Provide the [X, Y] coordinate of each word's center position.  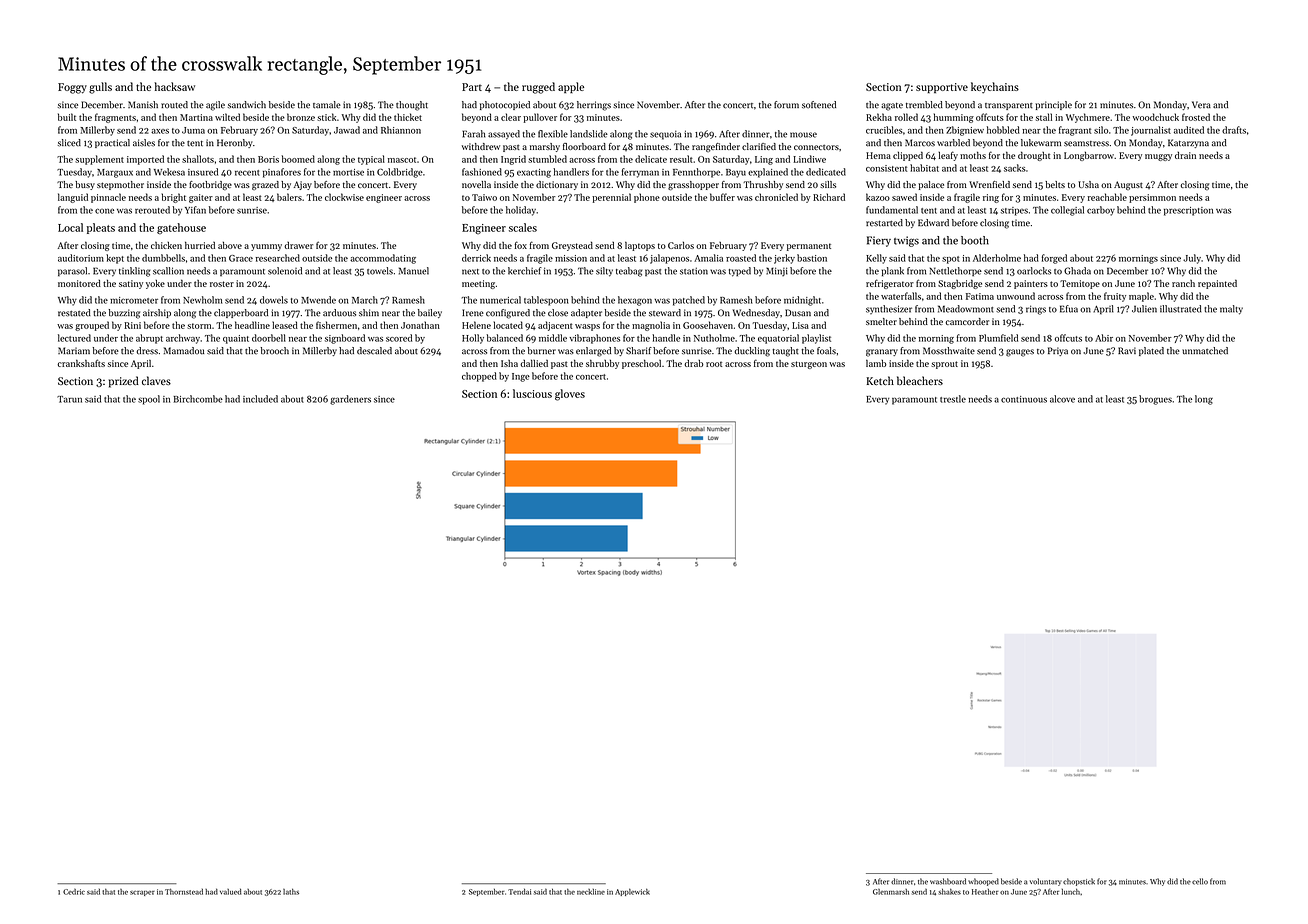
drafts [1234, 130]
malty [1231, 310]
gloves [570, 395]
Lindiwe [809, 159]
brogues [1155, 400]
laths [291, 891]
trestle [953, 399]
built [67, 117]
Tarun [69, 399]
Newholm [202, 300]
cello [1200, 881]
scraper [142, 893]
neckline [591, 892]
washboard [948, 881]
